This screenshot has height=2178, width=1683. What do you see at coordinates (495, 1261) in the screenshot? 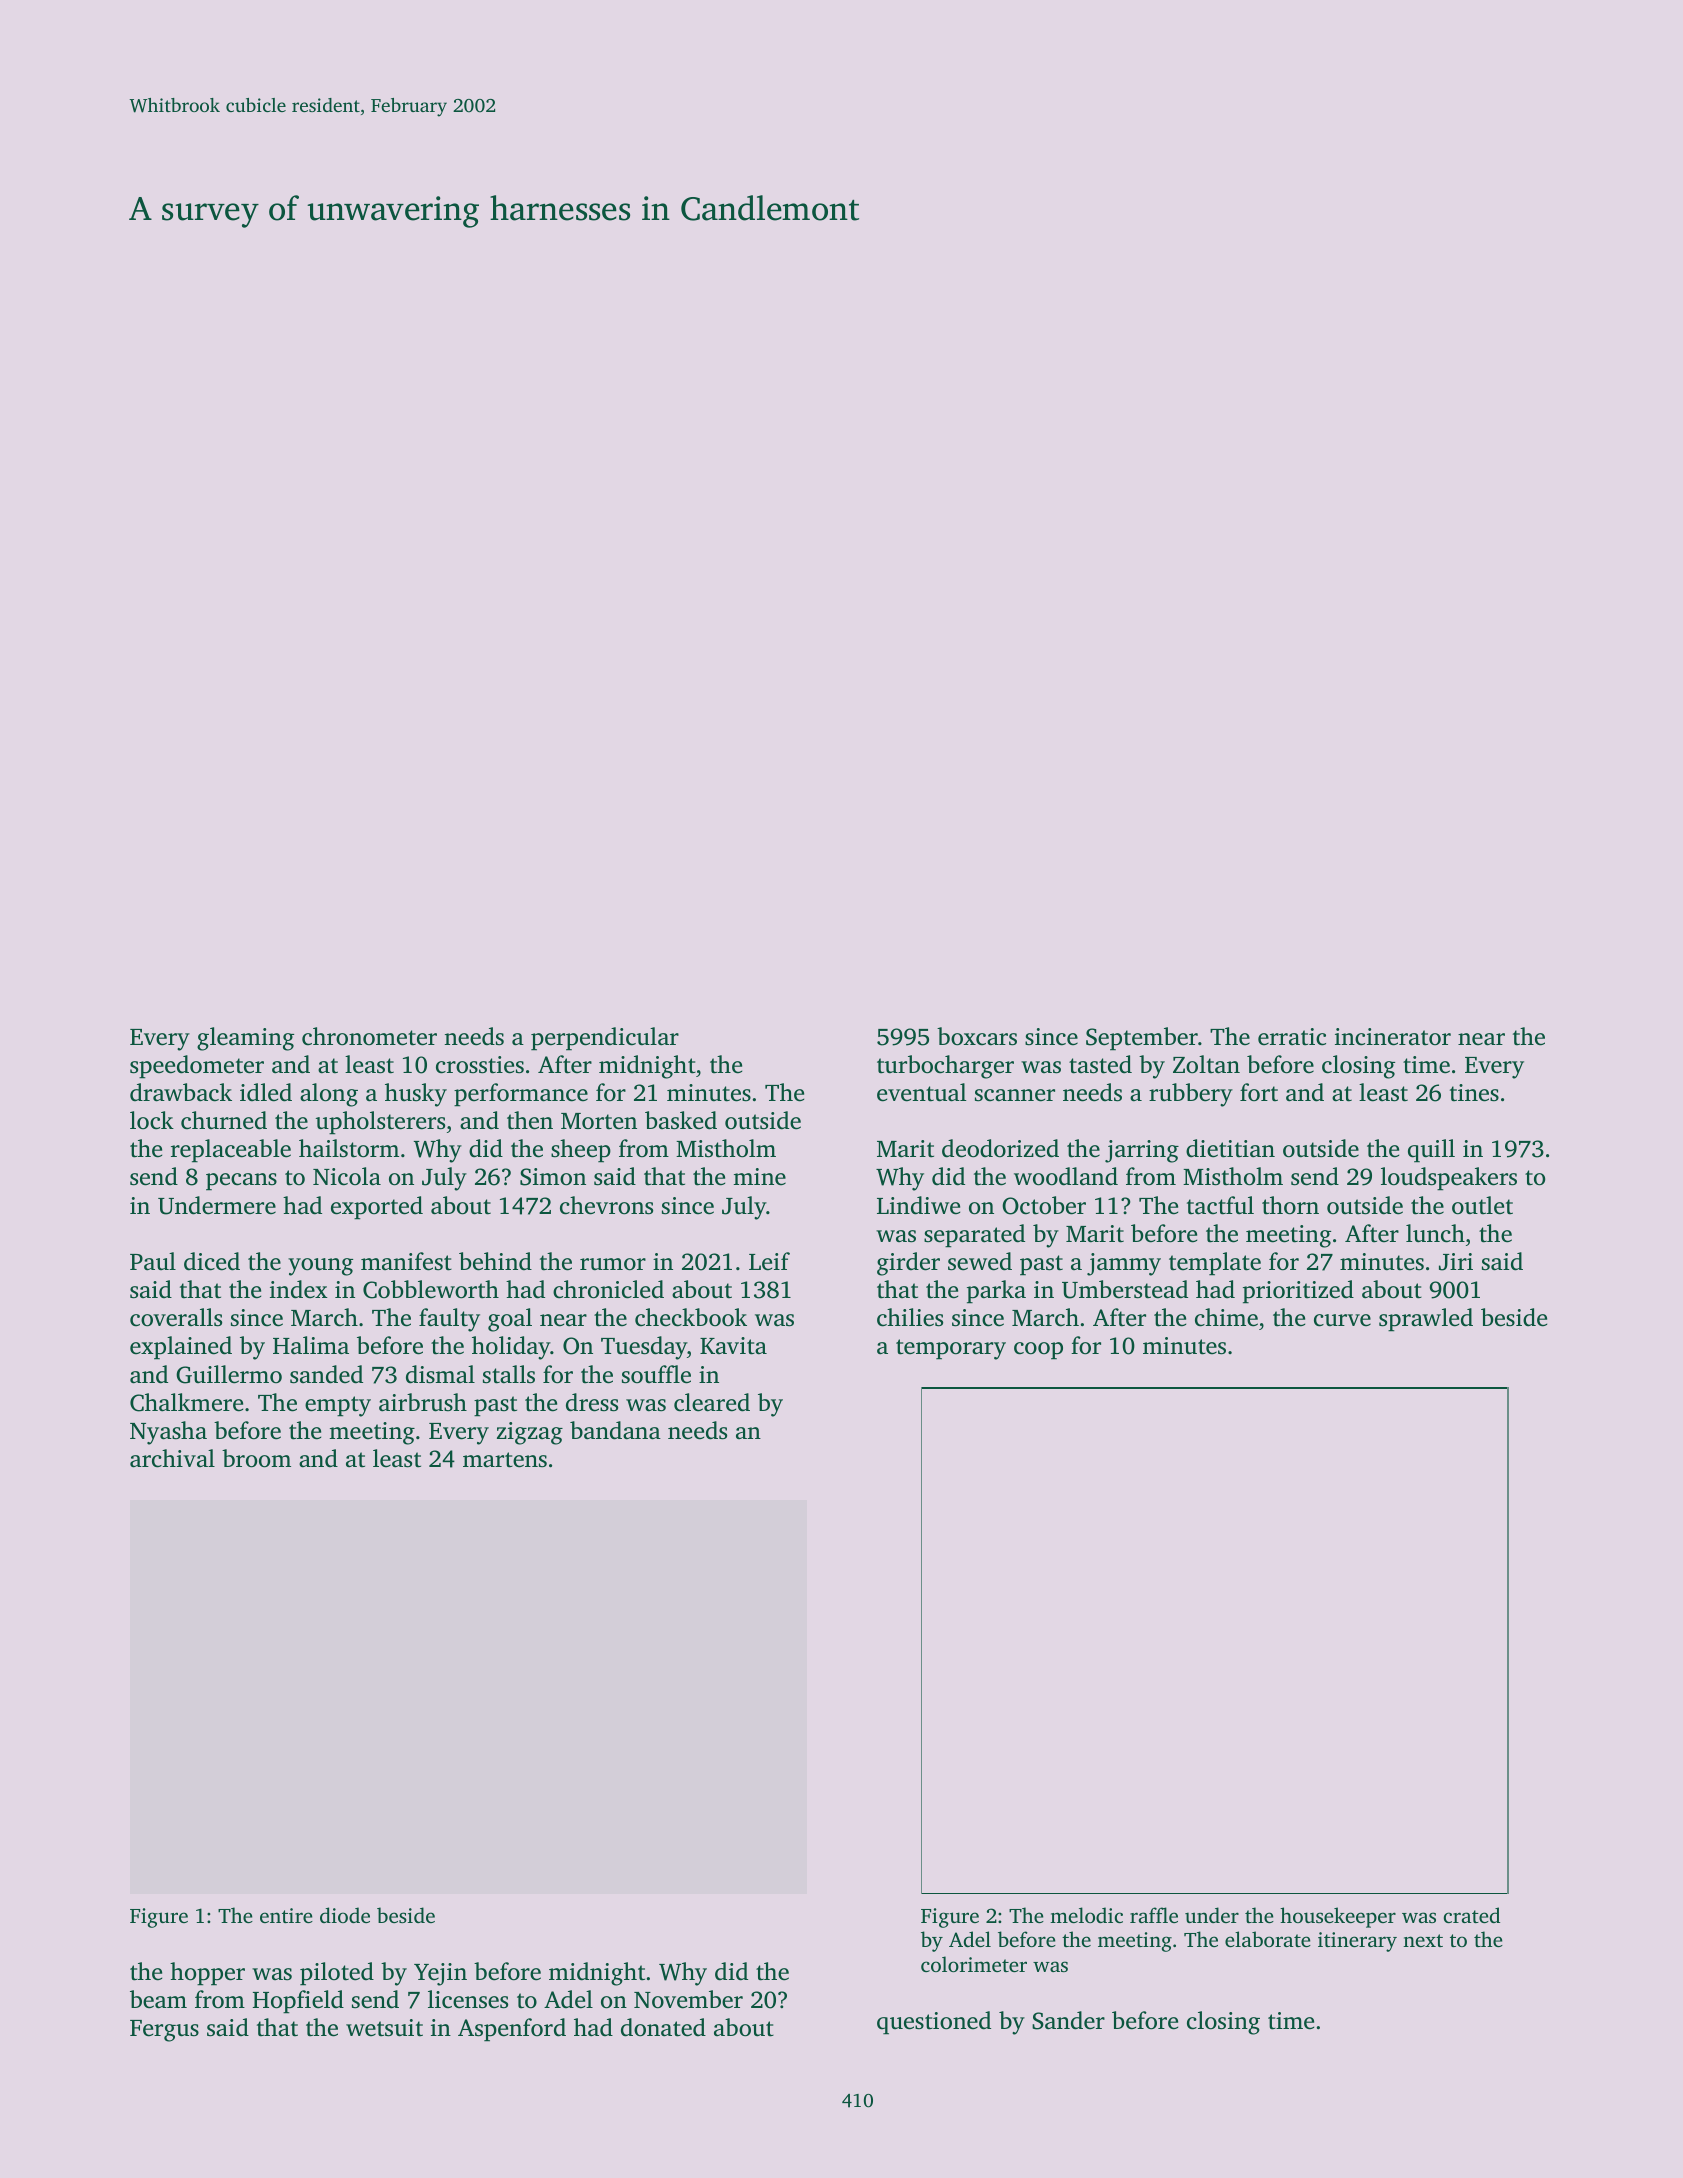
I see `behind` at bounding box center [495, 1261].
